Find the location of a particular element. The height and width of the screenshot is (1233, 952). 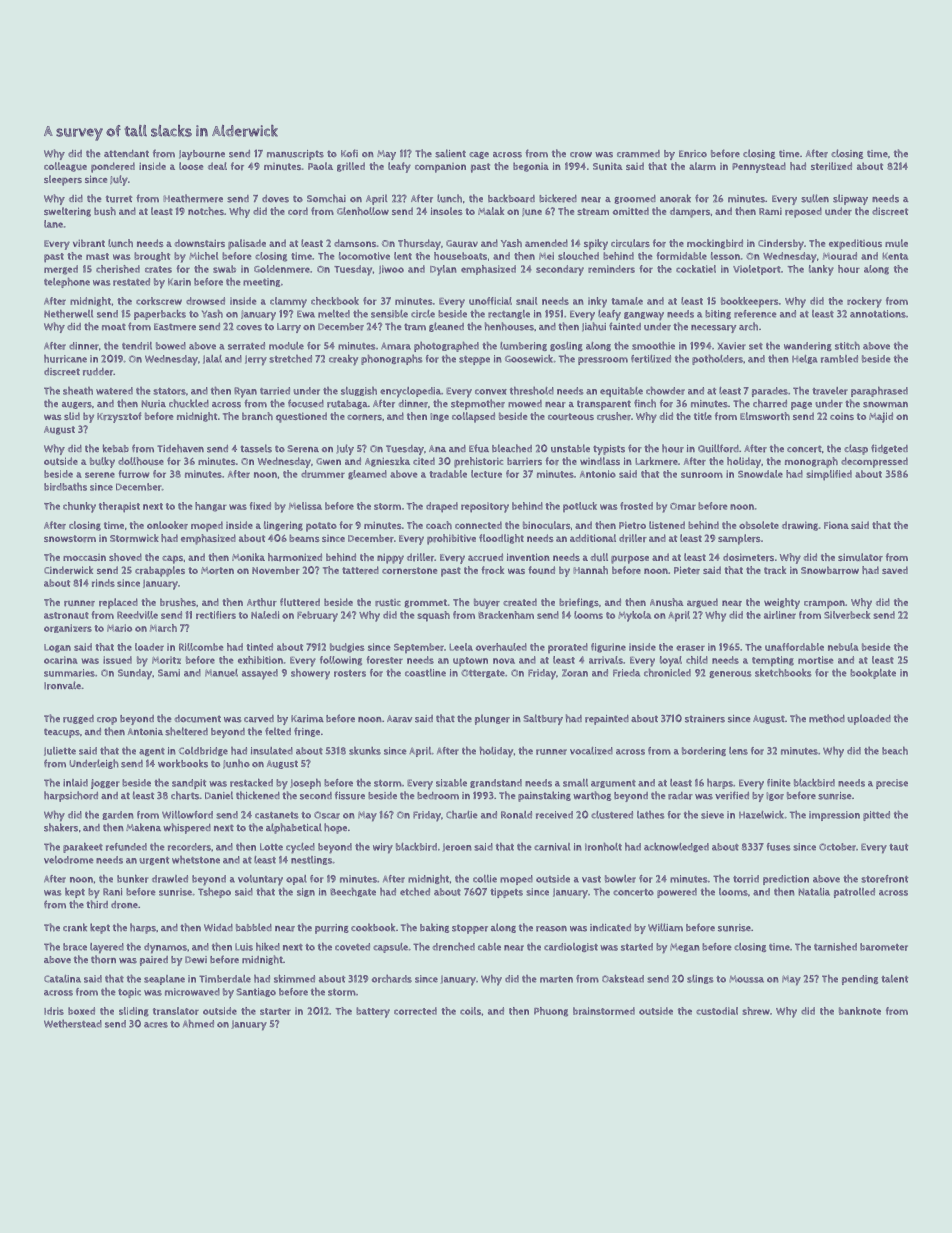

William is located at coordinates (665, 927).
